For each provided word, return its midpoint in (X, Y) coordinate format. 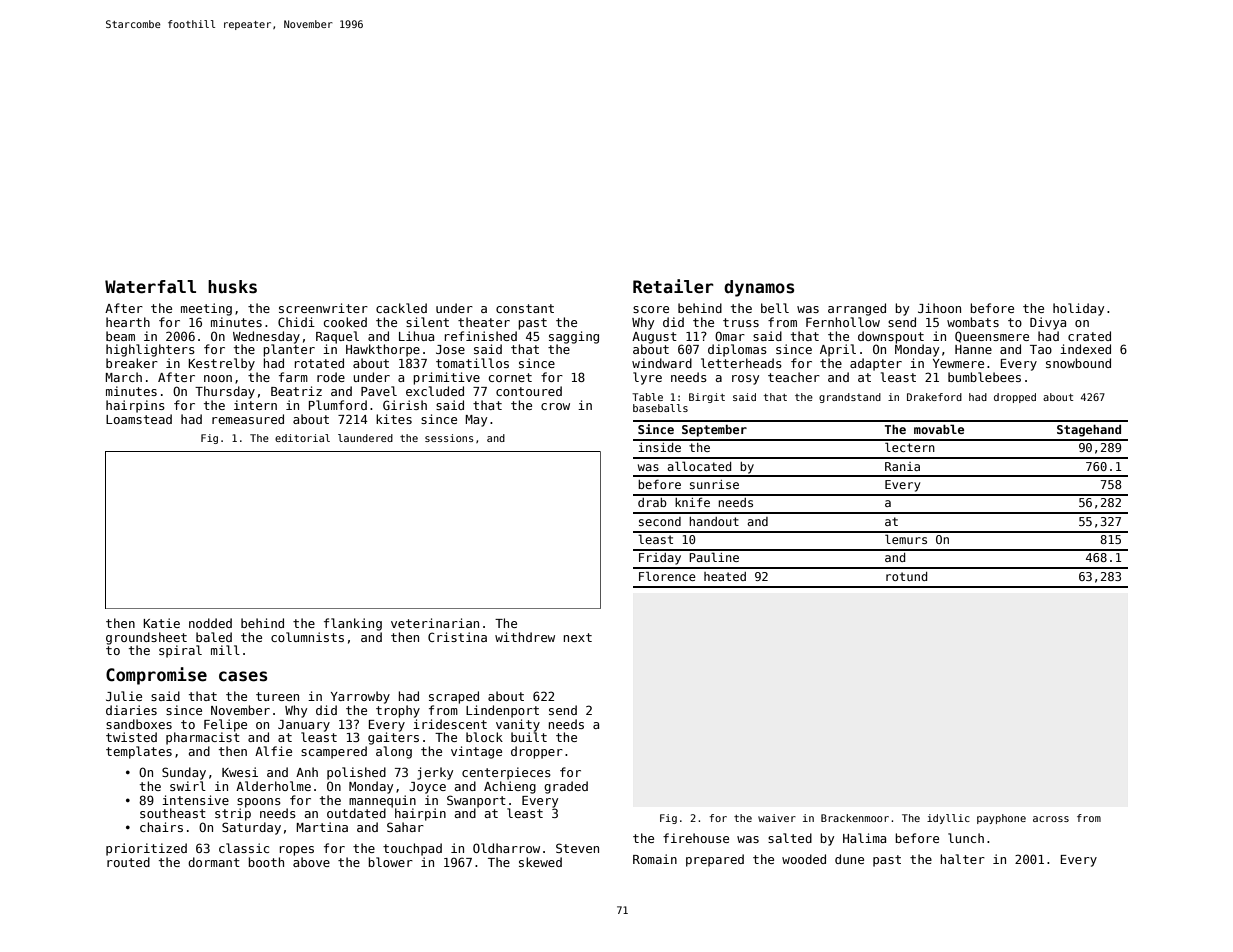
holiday (1078, 309)
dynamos (759, 288)
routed (128, 862)
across (1051, 819)
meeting (206, 309)
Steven (577, 848)
